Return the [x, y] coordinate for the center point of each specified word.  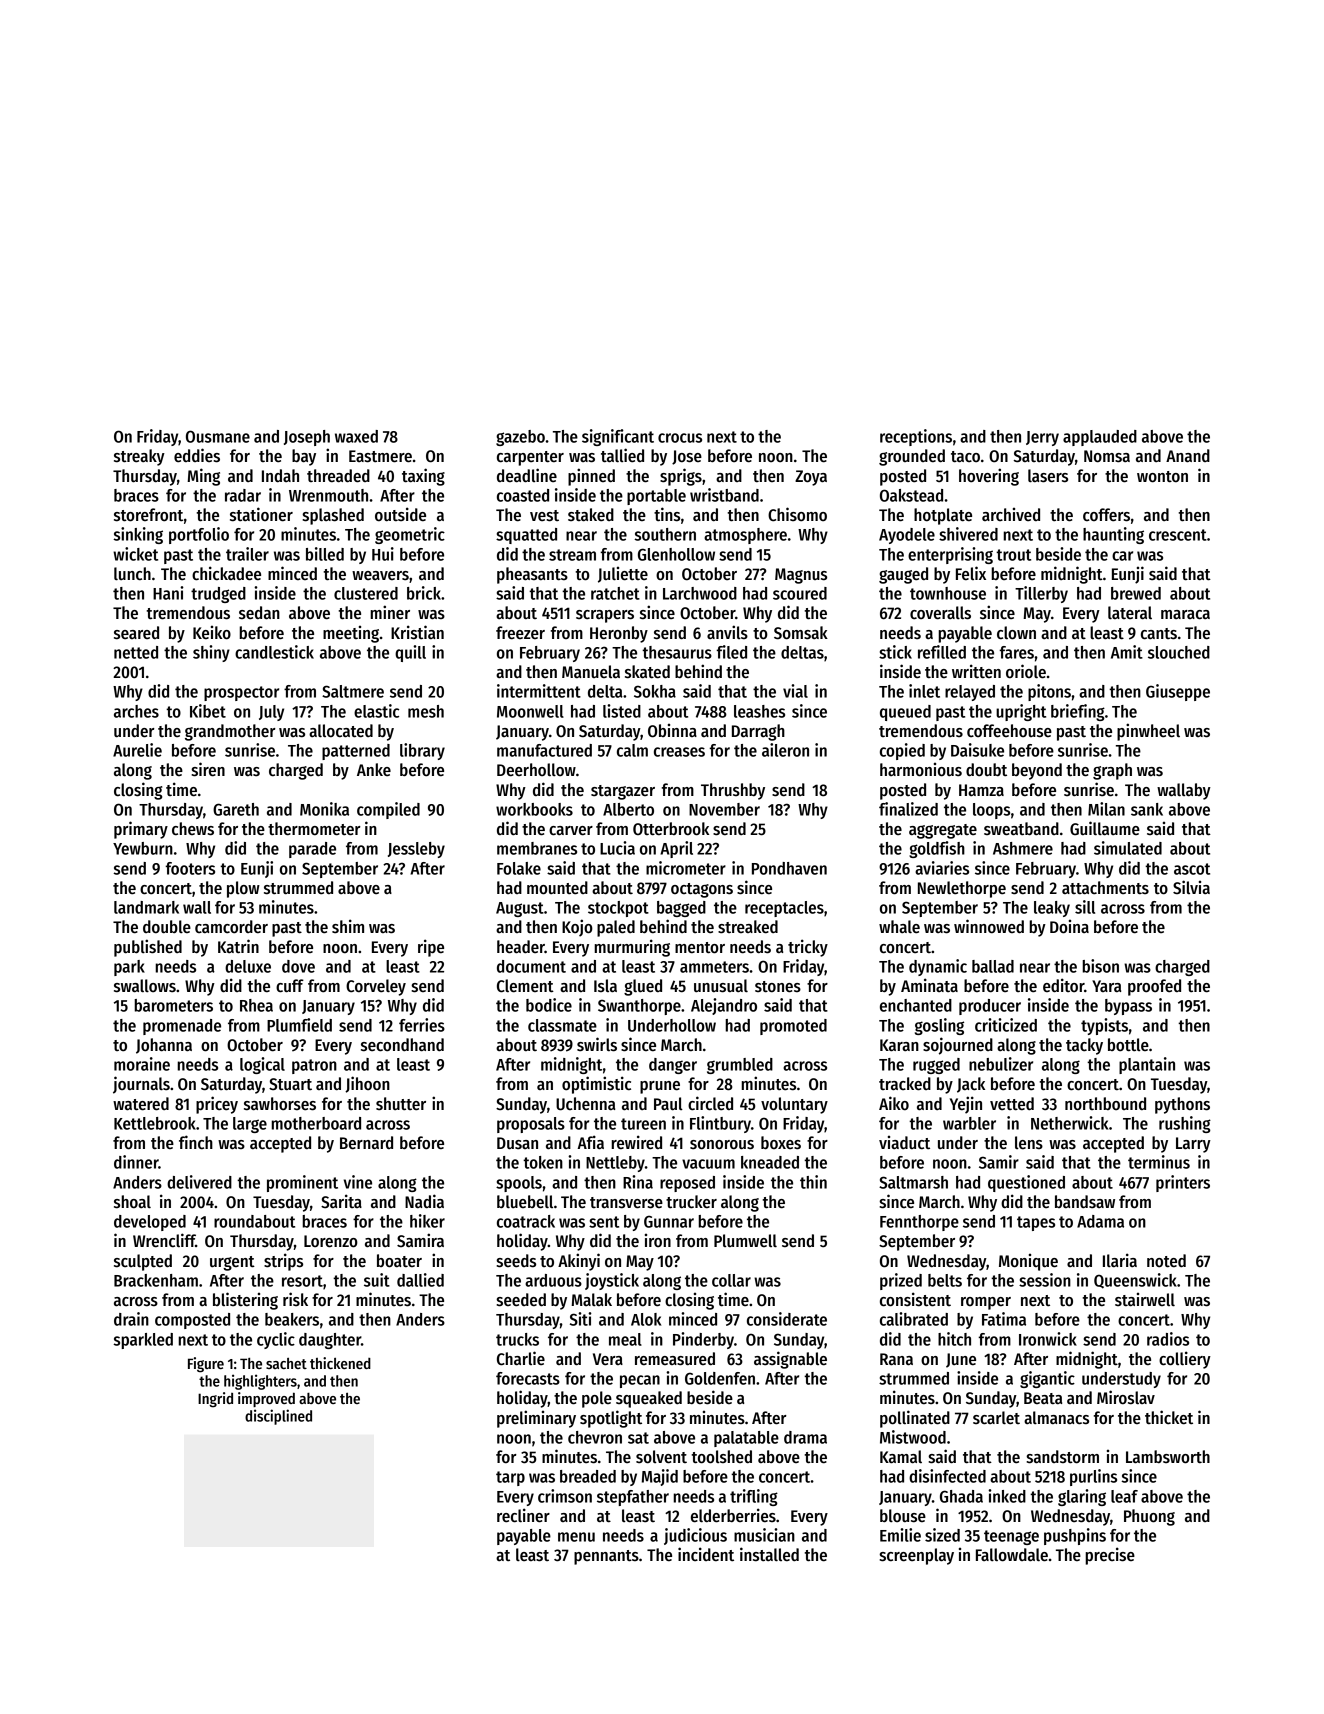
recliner [523, 1515]
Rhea [256, 1005]
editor [1063, 985]
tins [667, 514]
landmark [146, 907]
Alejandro [724, 1006]
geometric [410, 535]
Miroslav [1126, 1397]
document [531, 966]
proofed [1154, 987]
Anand [1188, 456]
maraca [1185, 615]
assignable [790, 1360]
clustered [366, 593]
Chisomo [797, 514]
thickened [340, 1363]
